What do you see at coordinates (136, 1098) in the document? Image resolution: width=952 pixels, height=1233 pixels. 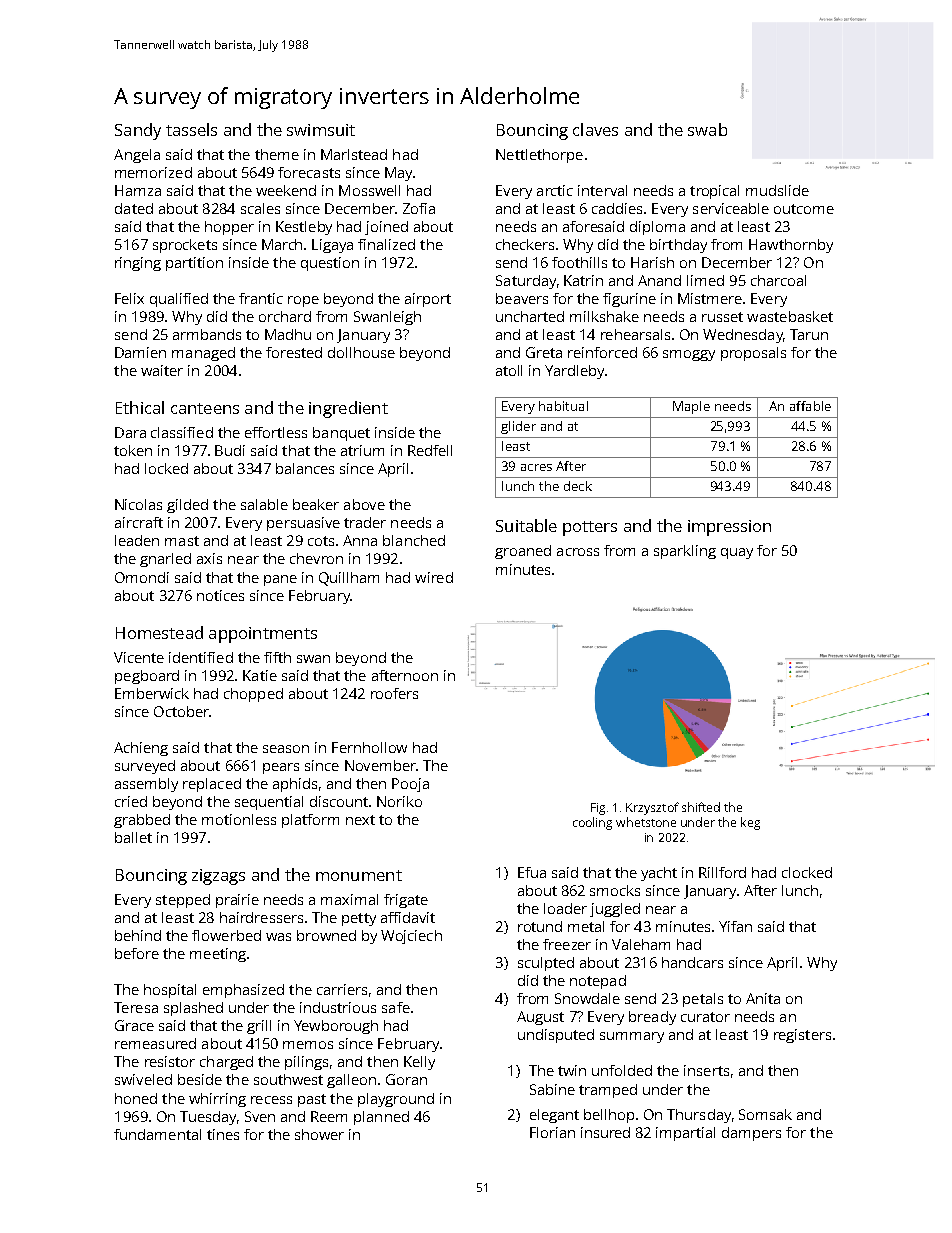 I see `honed` at bounding box center [136, 1098].
